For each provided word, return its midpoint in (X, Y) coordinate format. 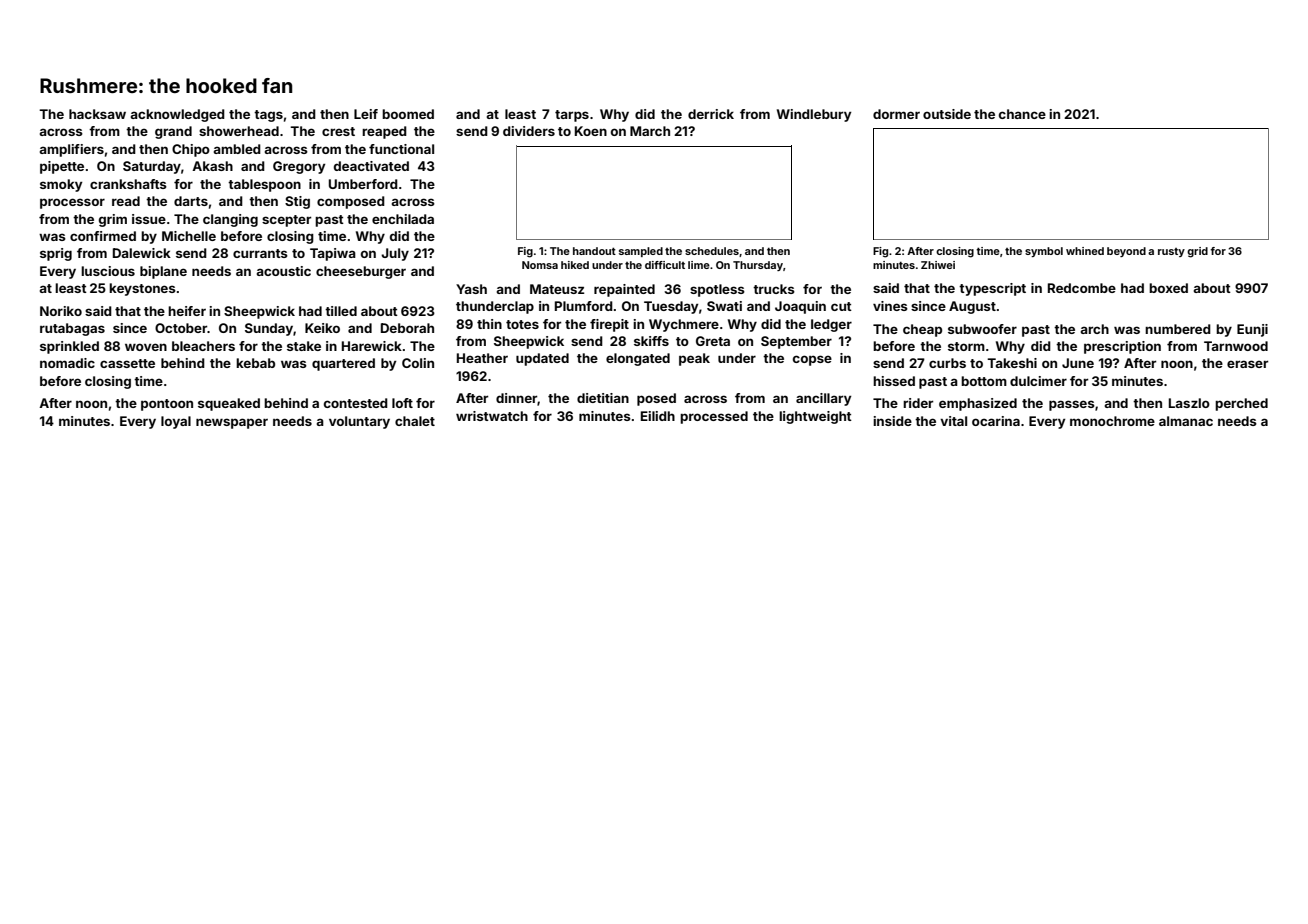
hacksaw (97, 114)
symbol (1044, 252)
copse (812, 360)
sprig (56, 254)
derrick (711, 114)
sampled (641, 252)
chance (1022, 114)
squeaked (229, 404)
